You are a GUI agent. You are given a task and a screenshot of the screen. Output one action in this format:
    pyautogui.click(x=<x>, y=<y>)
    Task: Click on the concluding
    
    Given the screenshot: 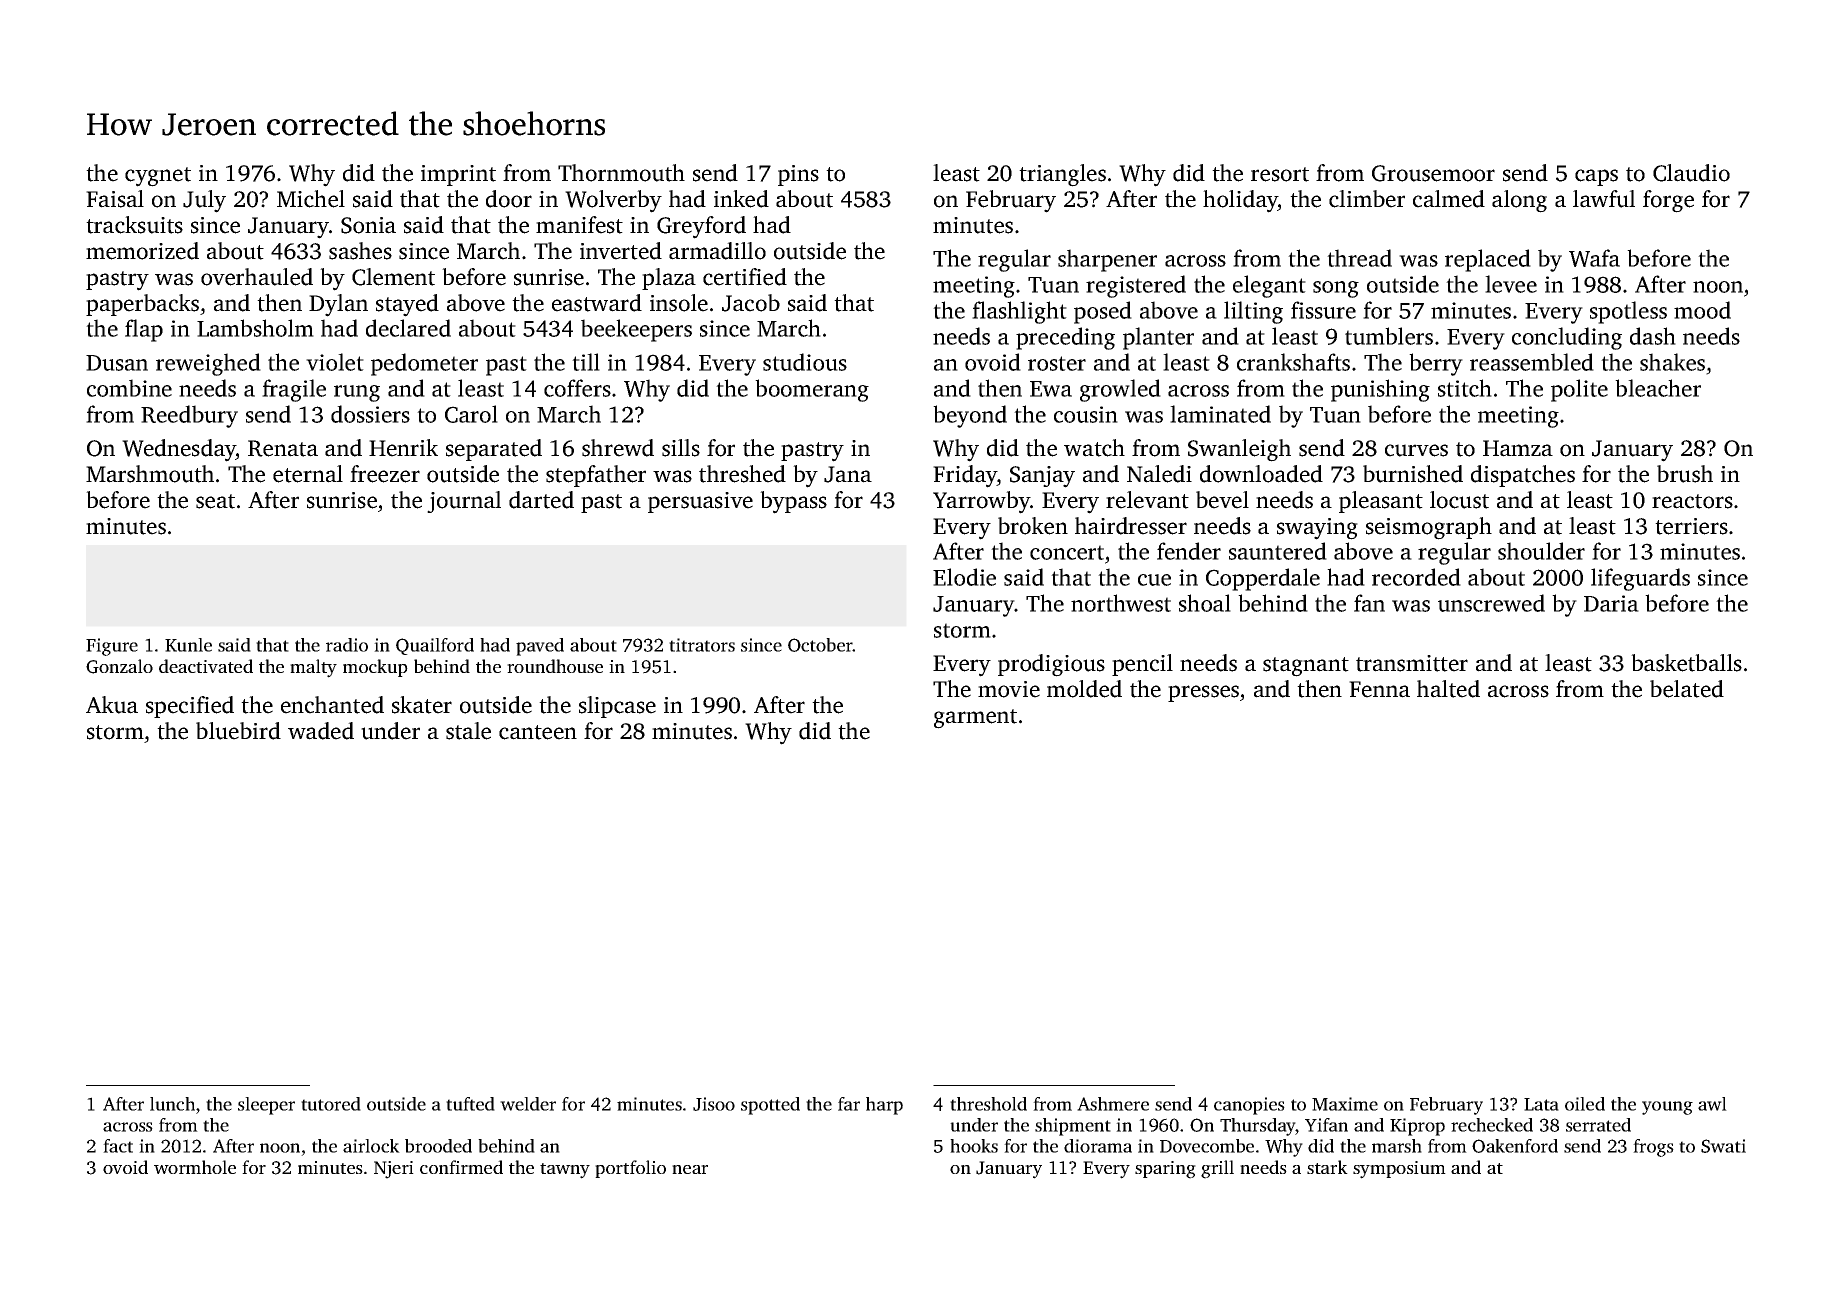 What is the action you would take?
    pyautogui.click(x=1567, y=338)
